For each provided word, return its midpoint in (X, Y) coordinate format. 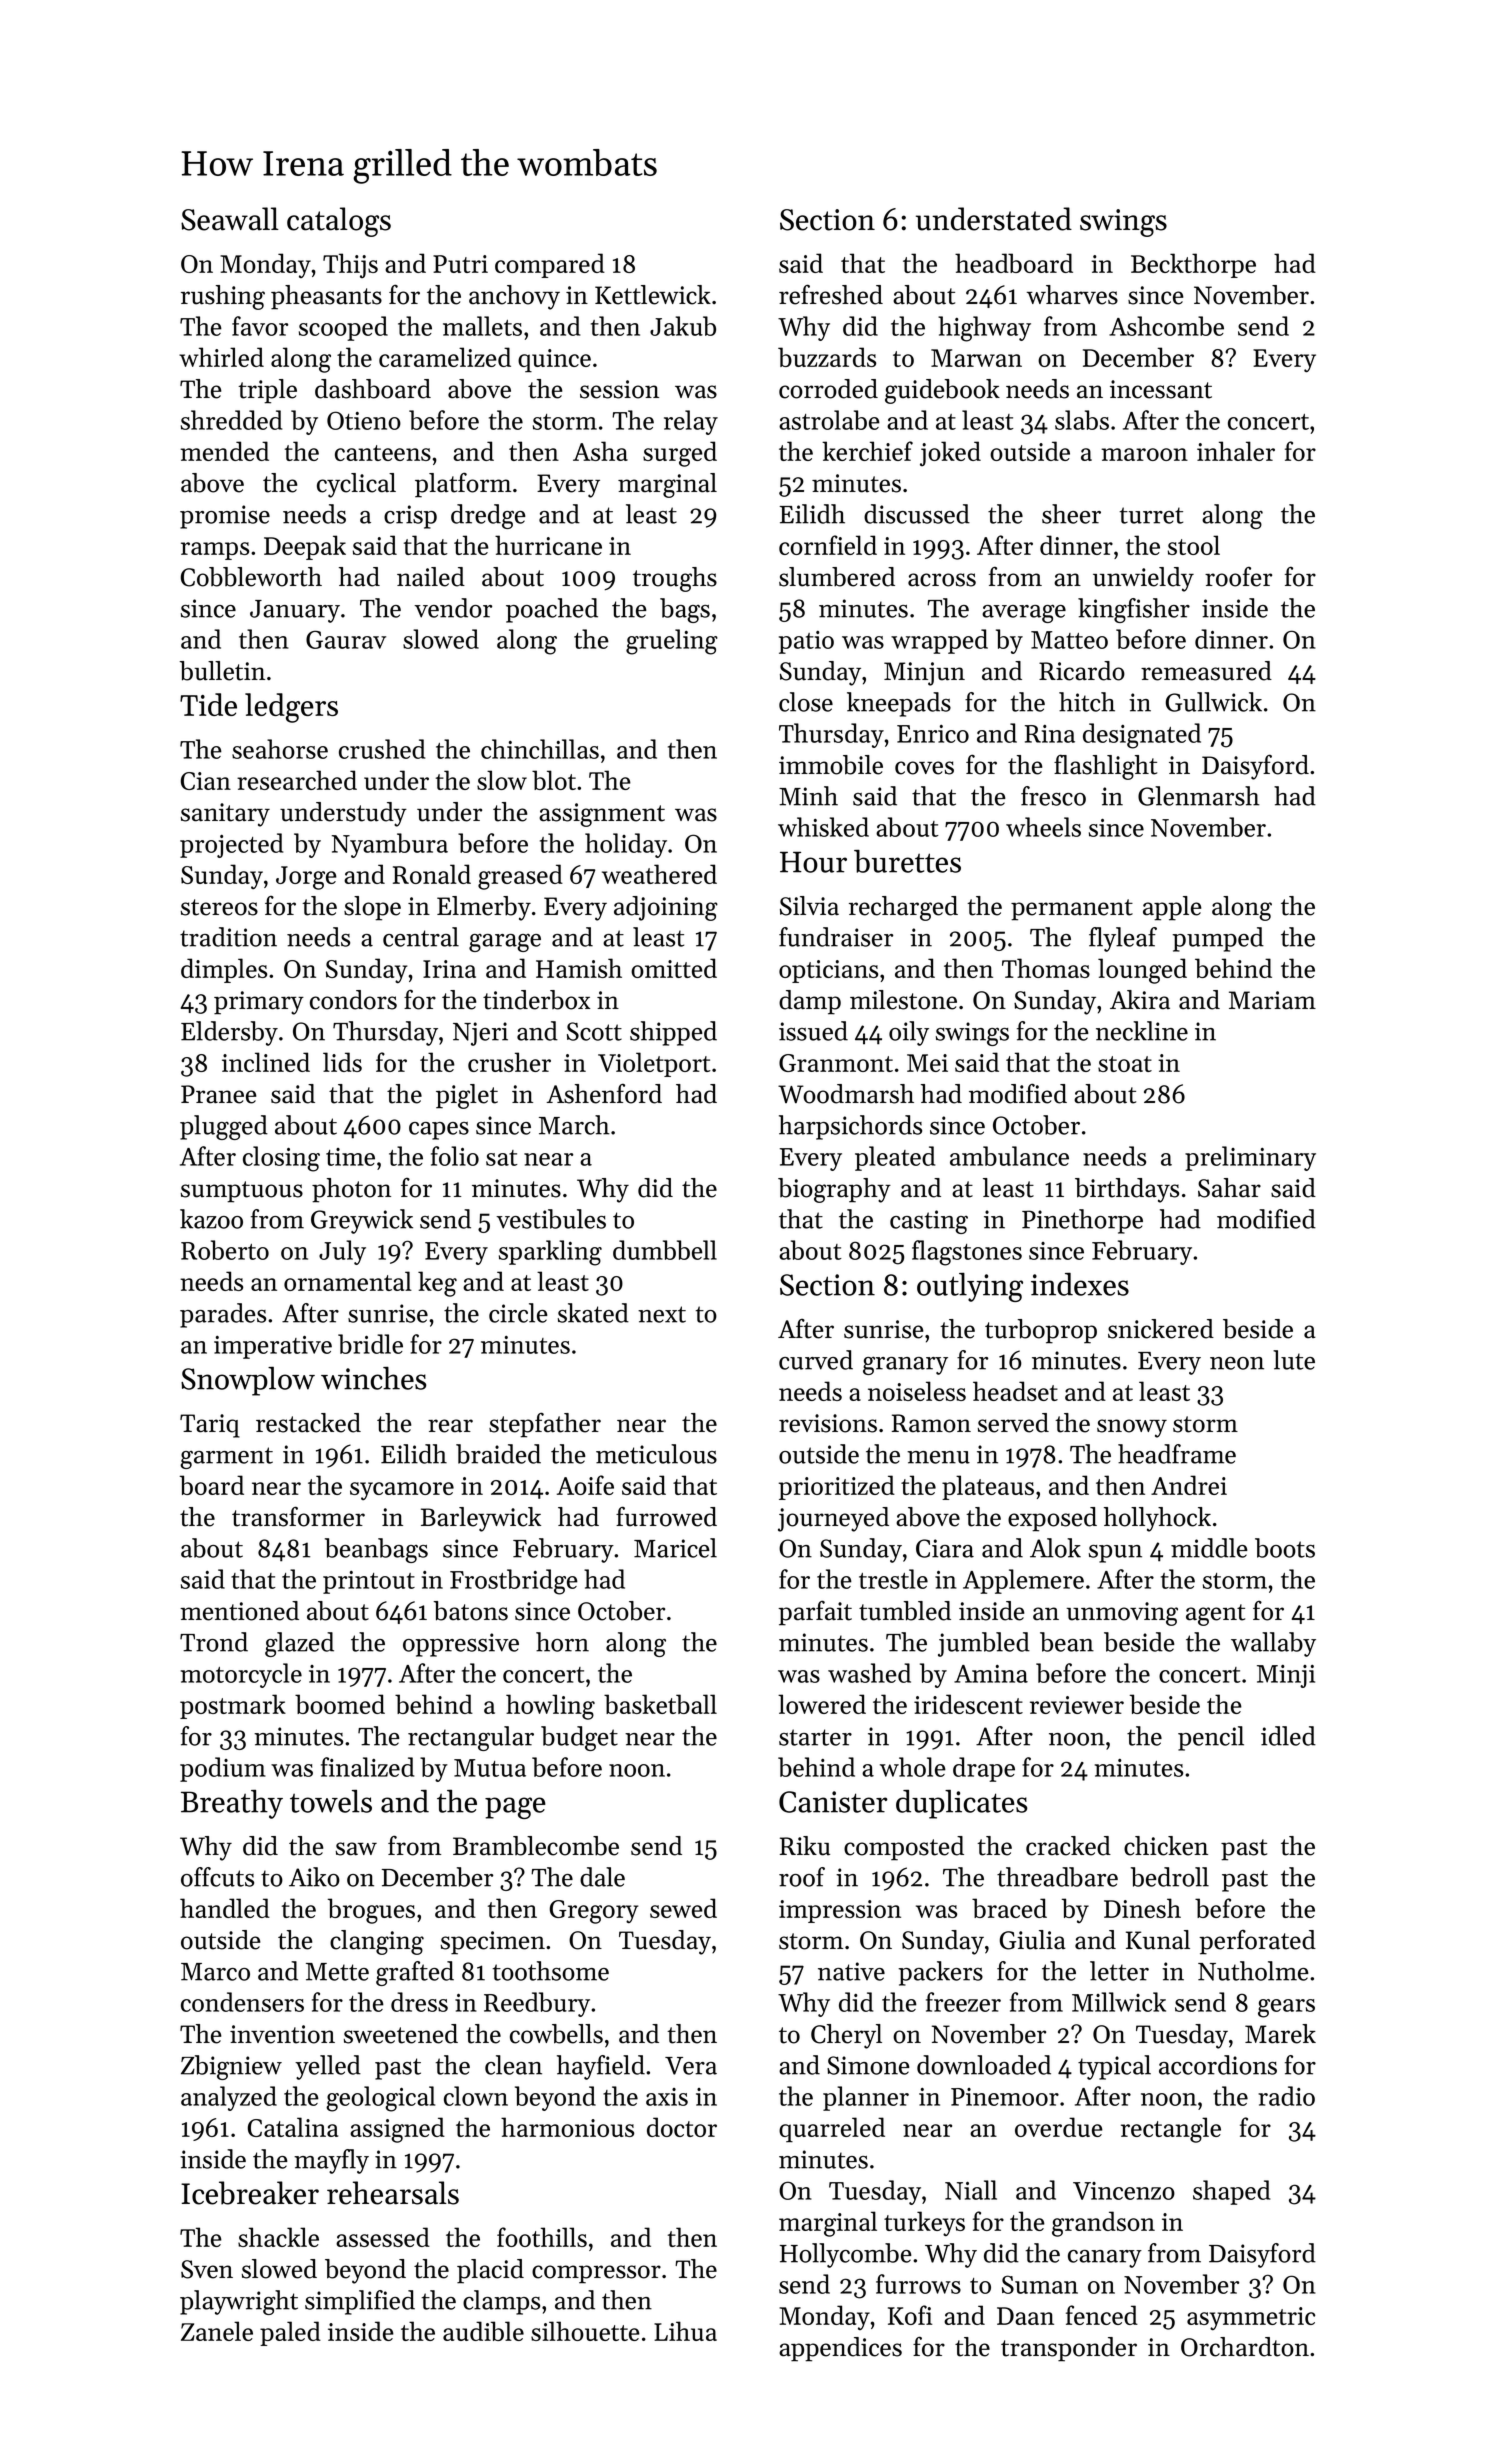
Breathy (232, 1804)
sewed (683, 1908)
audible (483, 2331)
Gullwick (1214, 702)
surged (680, 454)
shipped (673, 1033)
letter (1119, 1971)
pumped (1218, 939)
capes (439, 1131)
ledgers (291, 708)
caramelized (445, 357)
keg (437, 1284)
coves (924, 768)
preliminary (1250, 1158)
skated (593, 1313)
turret (1151, 515)
